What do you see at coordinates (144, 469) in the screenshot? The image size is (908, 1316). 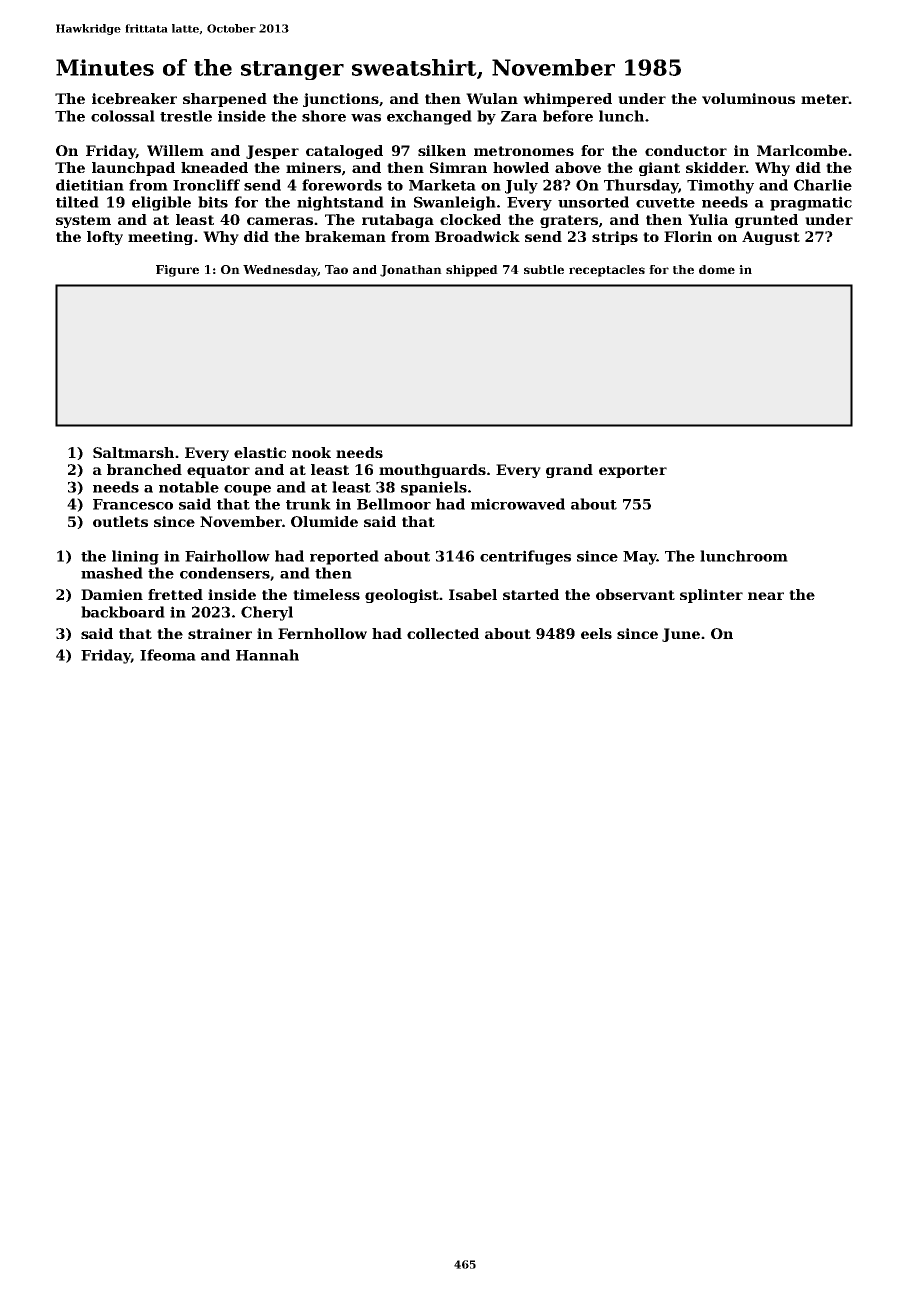 I see `branched` at bounding box center [144, 469].
